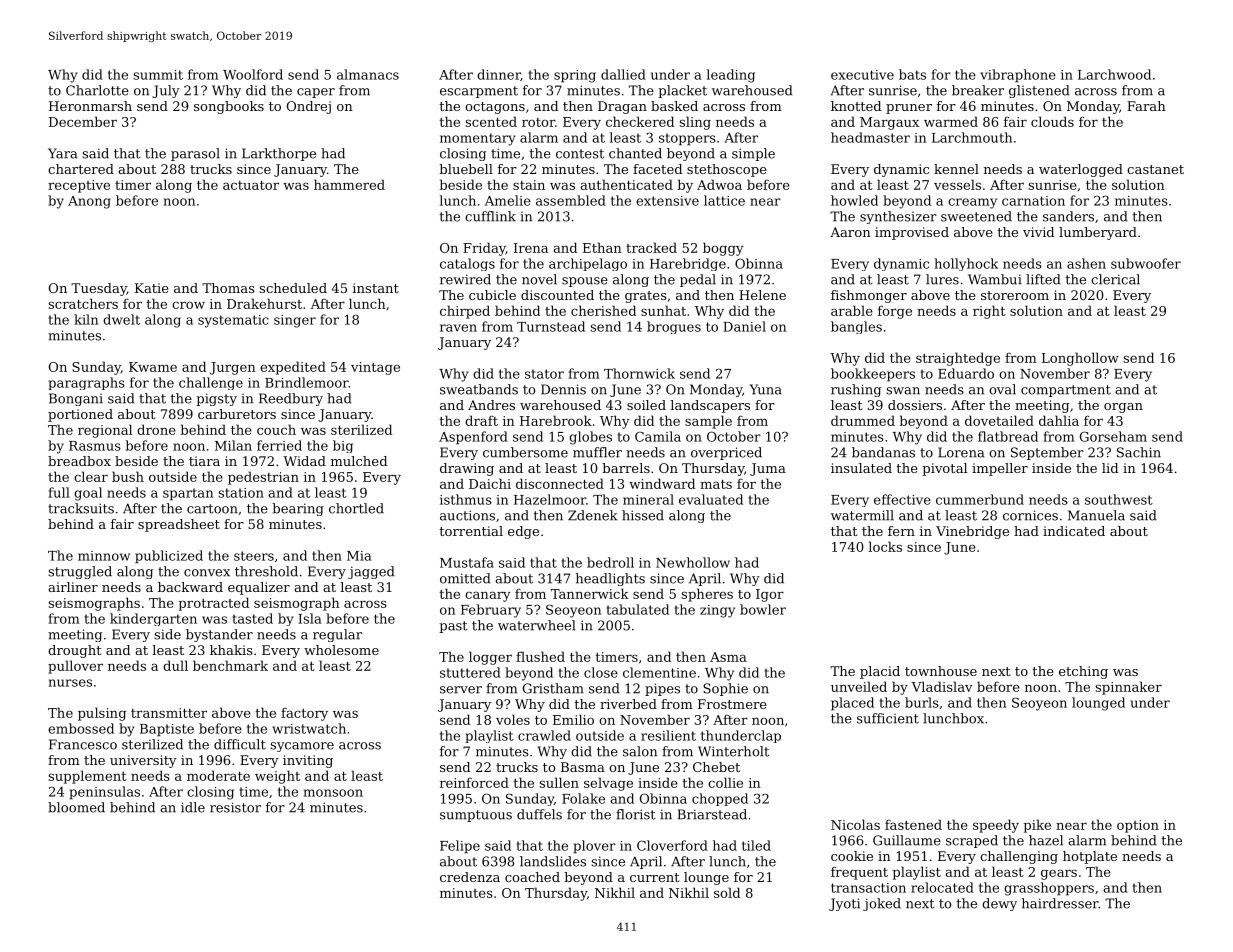  I want to click on spheres, so click(707, 595).
